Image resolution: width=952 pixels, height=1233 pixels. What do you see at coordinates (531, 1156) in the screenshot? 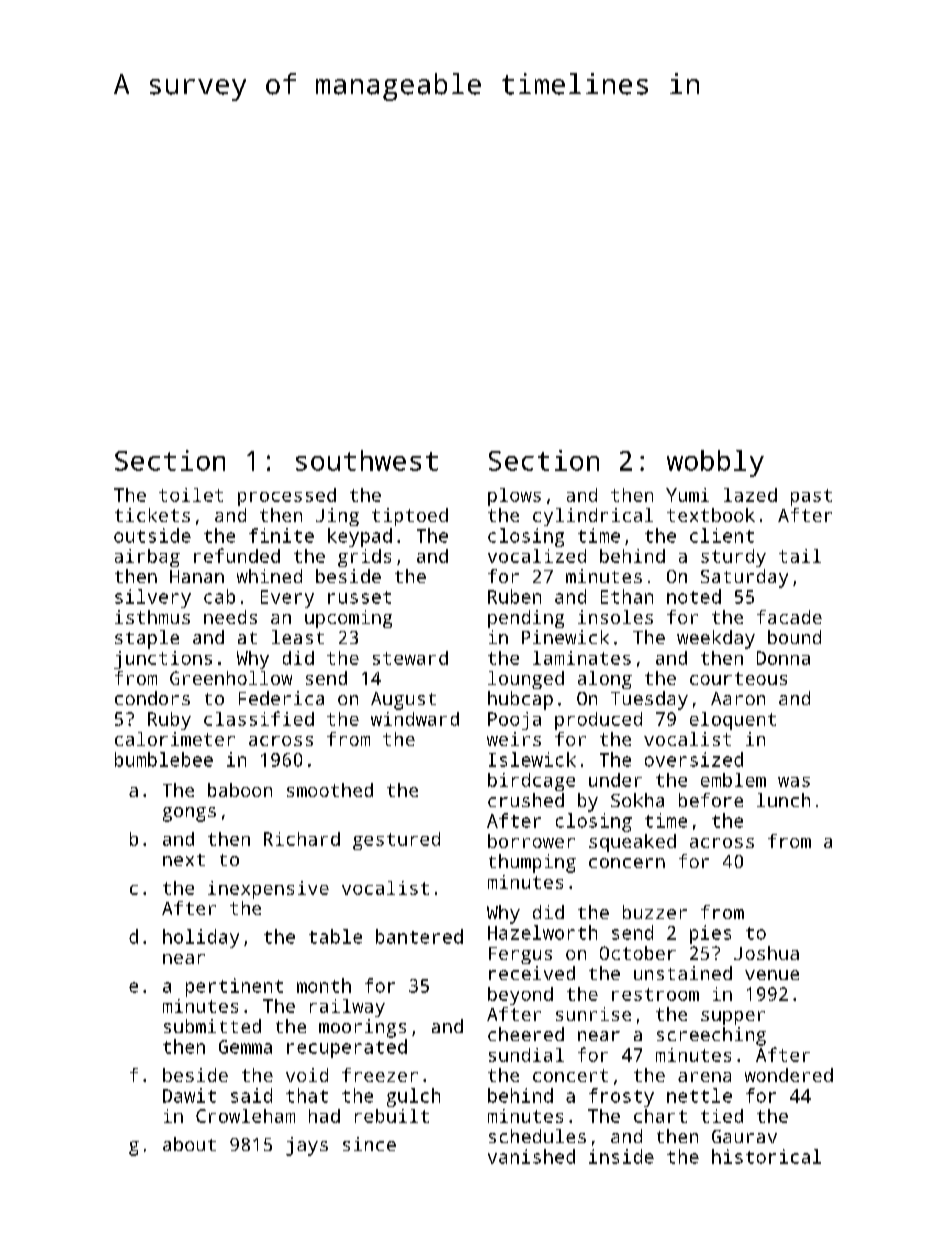
I see `vanished` at bounding box center [531, 1156].
